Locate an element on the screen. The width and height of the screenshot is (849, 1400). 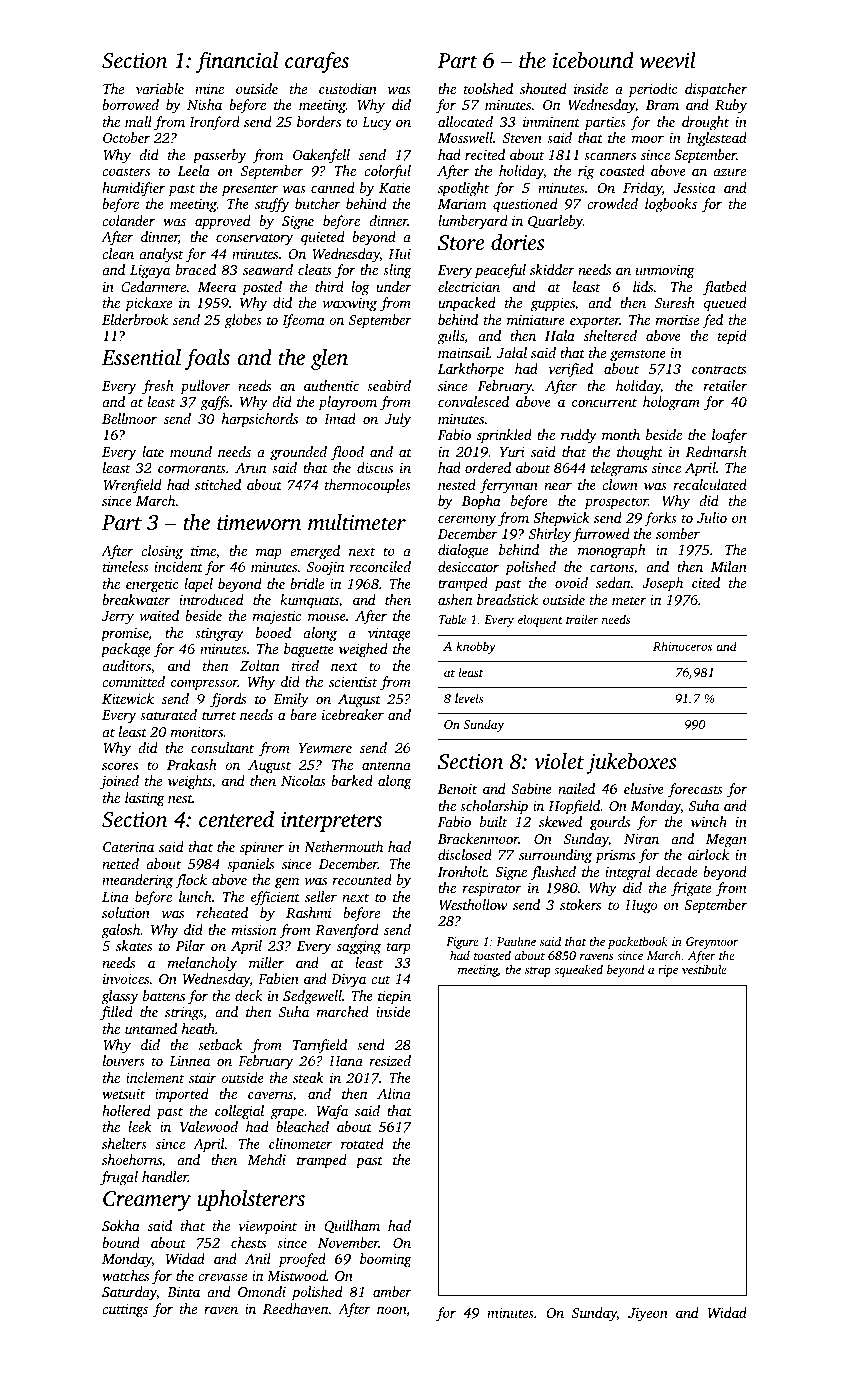
decade is located at coordinates (677, 871).
